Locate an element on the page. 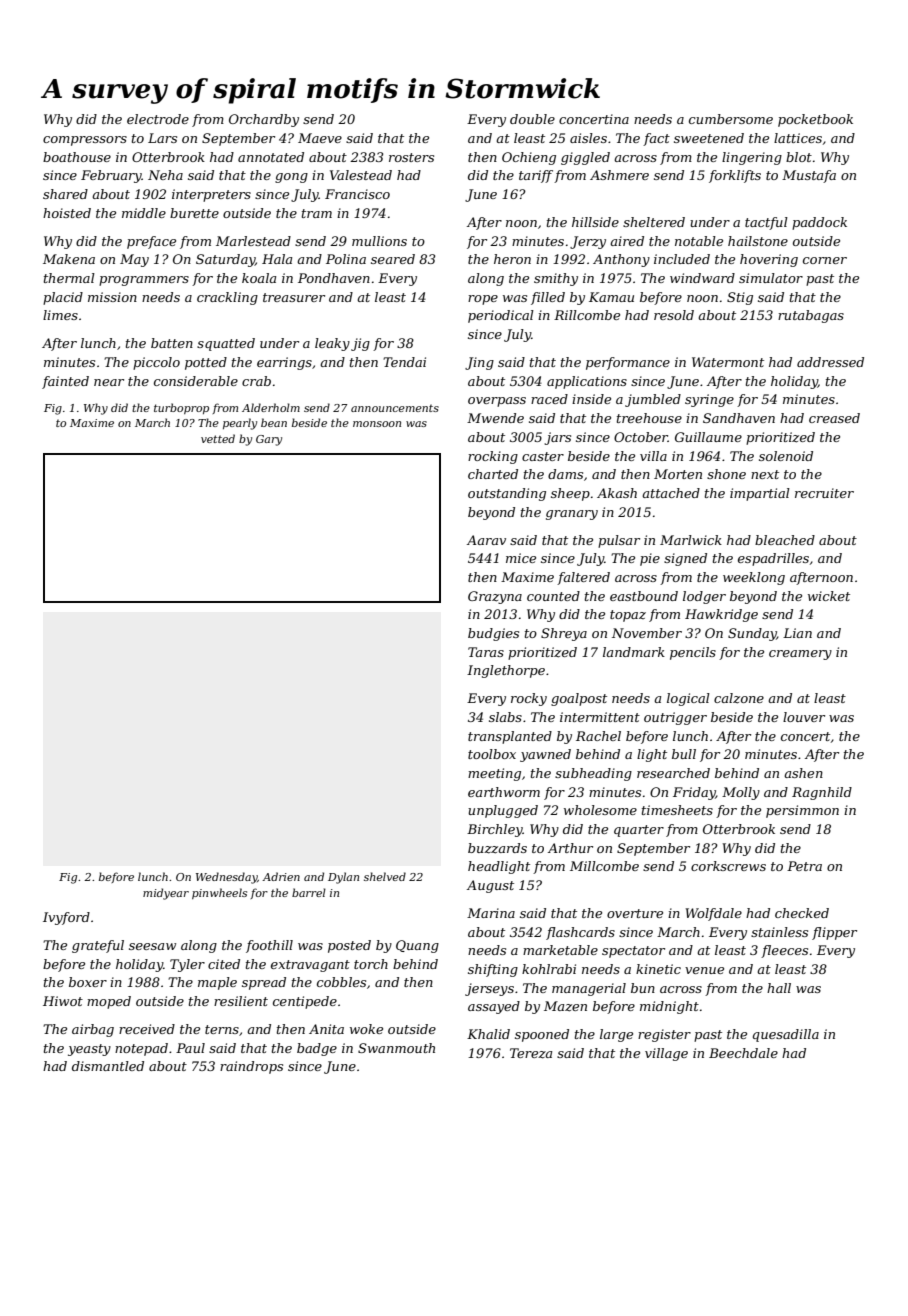 This image has height=1316, width=908. middle is located at coordinates (144, 213).
